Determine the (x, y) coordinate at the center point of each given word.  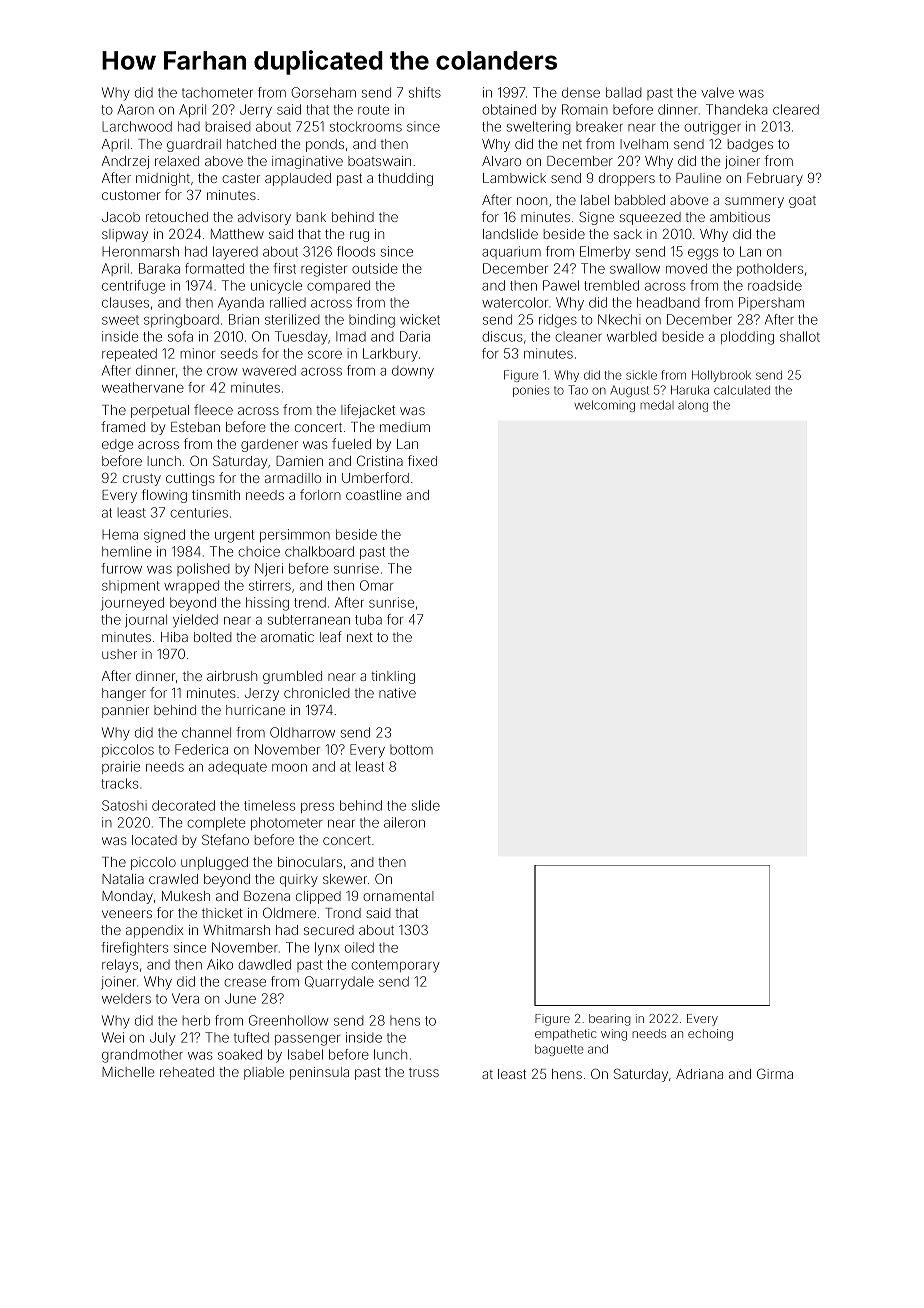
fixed (422, 460)
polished (203, 569)
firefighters (134, 949)
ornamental (398, 896)
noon (532, 201)
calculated (742, 390)
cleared (796, 109)
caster (241, 178)
